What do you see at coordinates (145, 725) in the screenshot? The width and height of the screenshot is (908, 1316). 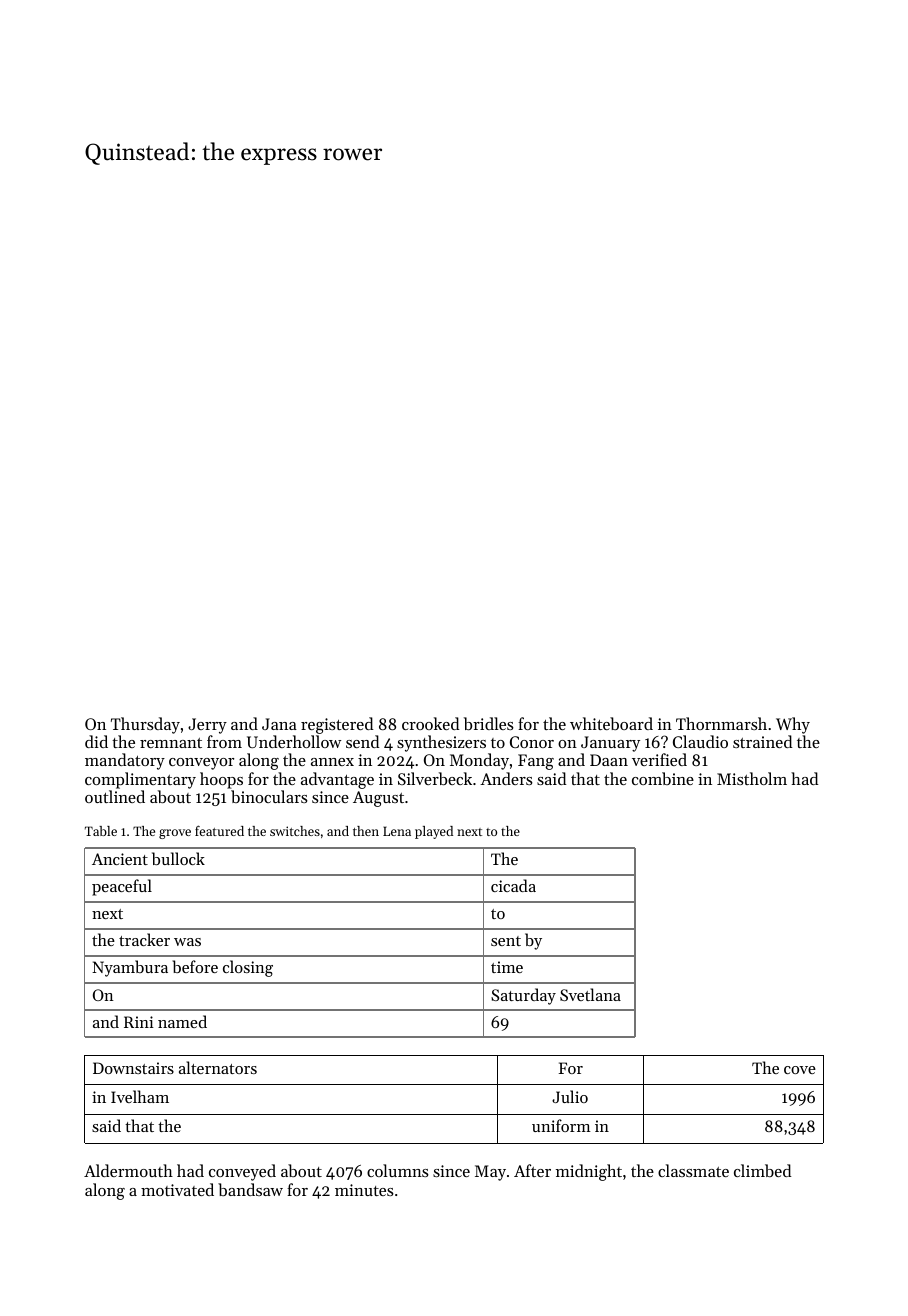 I see `Thursday` at bounding box center [145, 725].
